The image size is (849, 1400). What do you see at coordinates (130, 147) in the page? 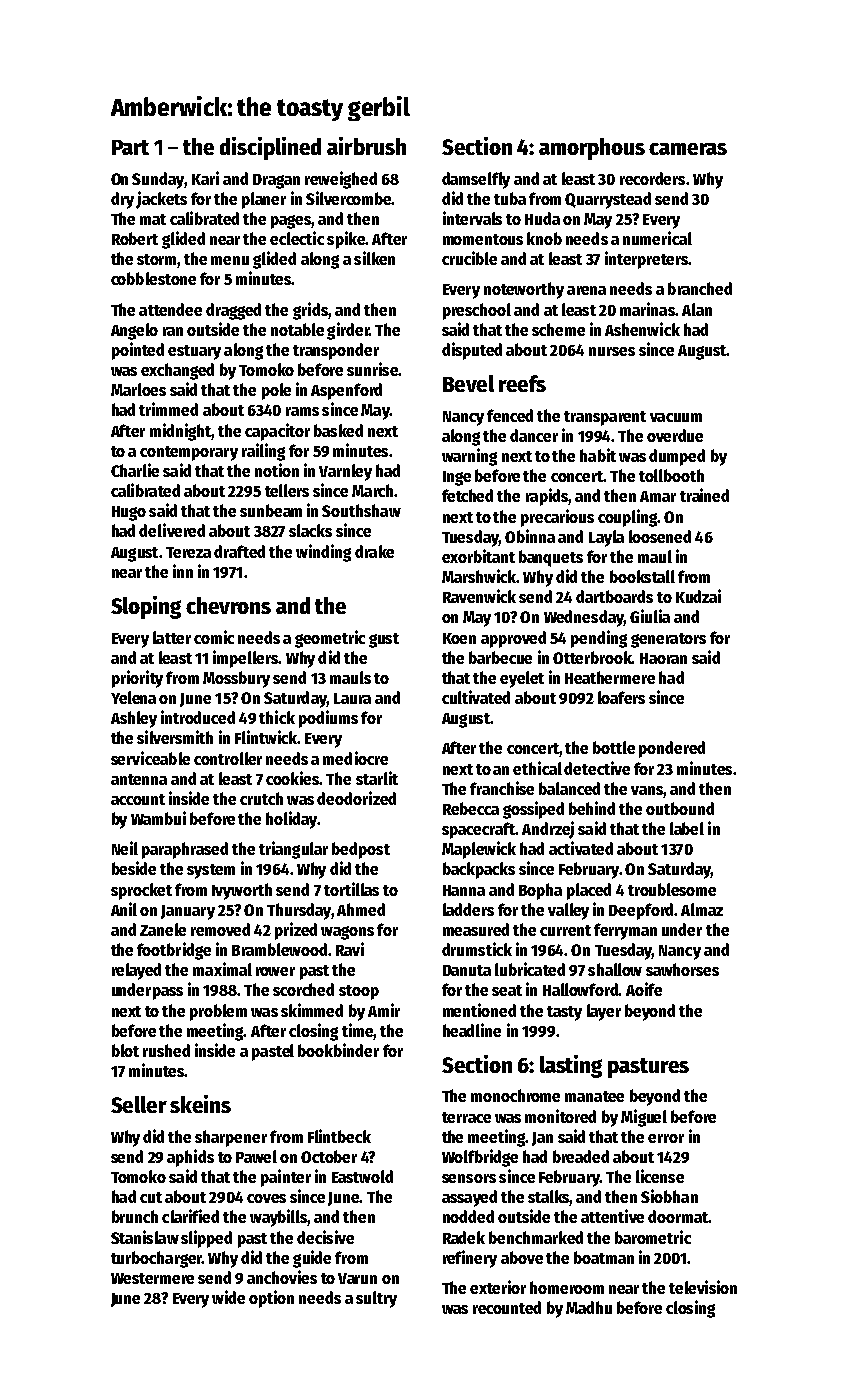
I see `Part` at bounding box center [130, 147].
